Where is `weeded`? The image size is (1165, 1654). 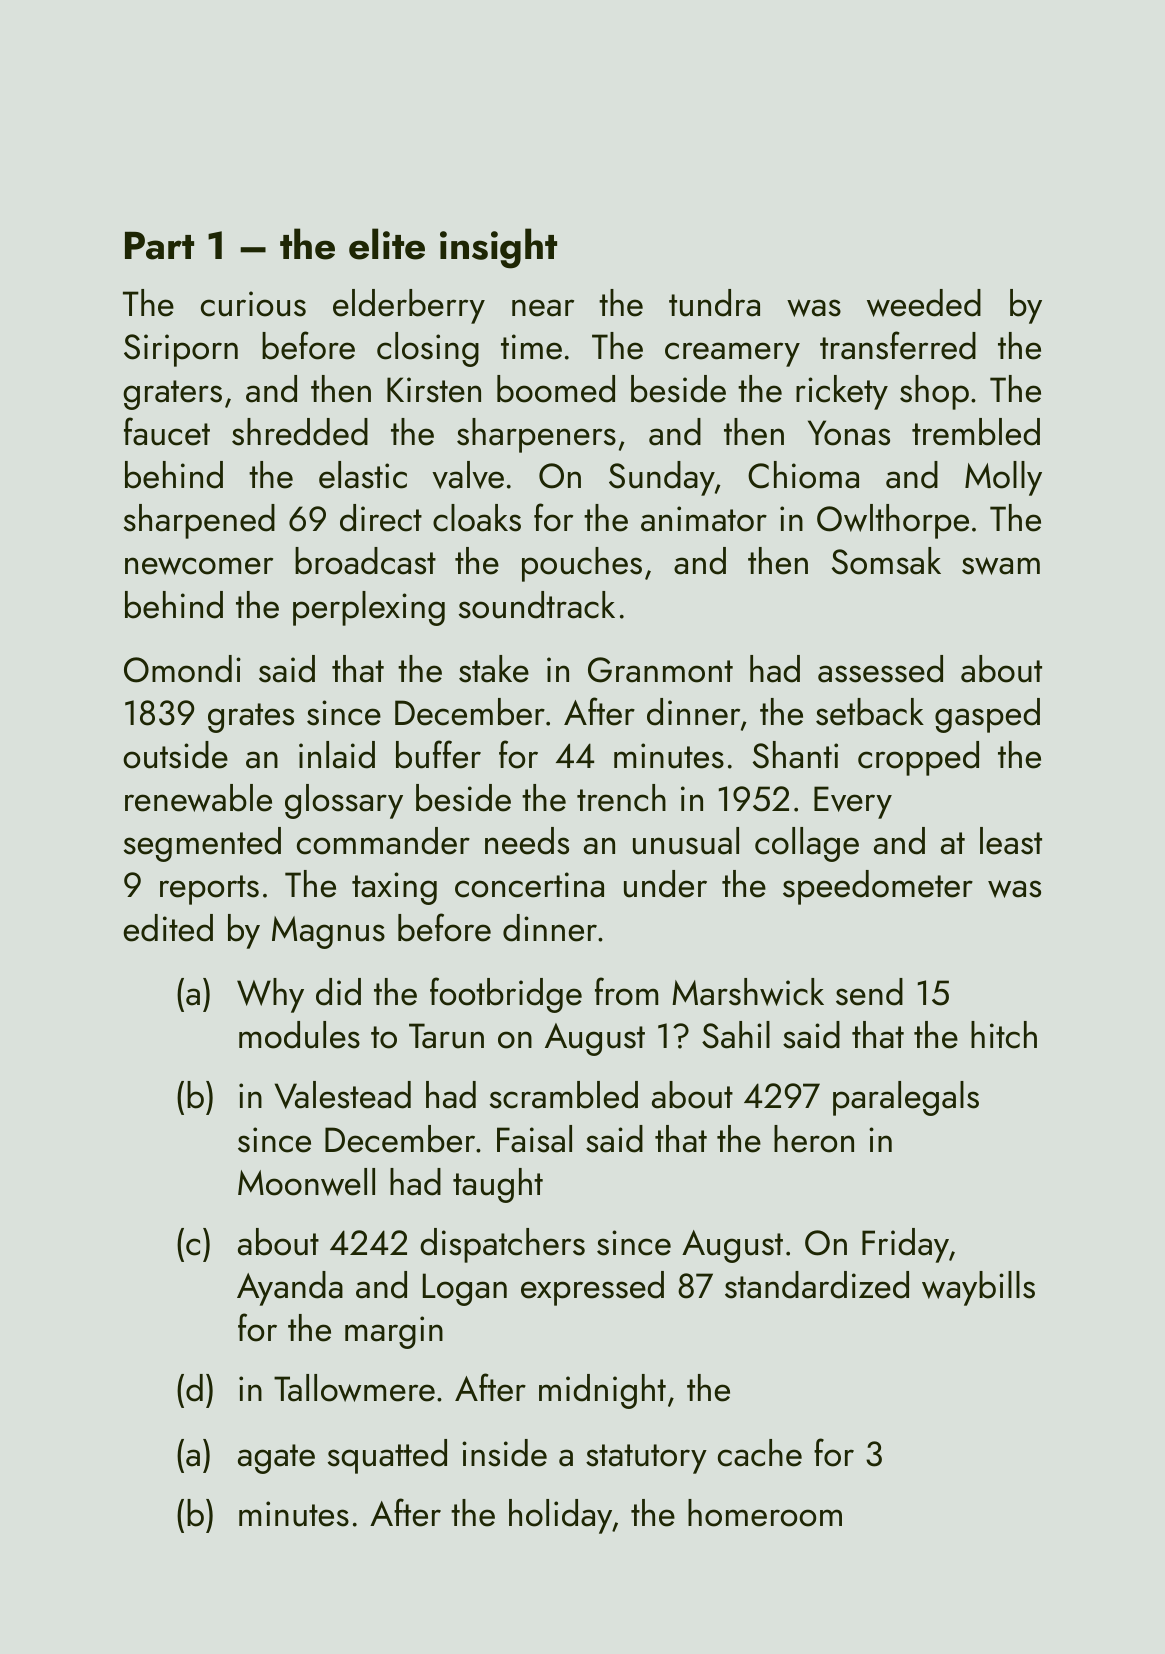
weeded is located at coordinates (924, 303).
